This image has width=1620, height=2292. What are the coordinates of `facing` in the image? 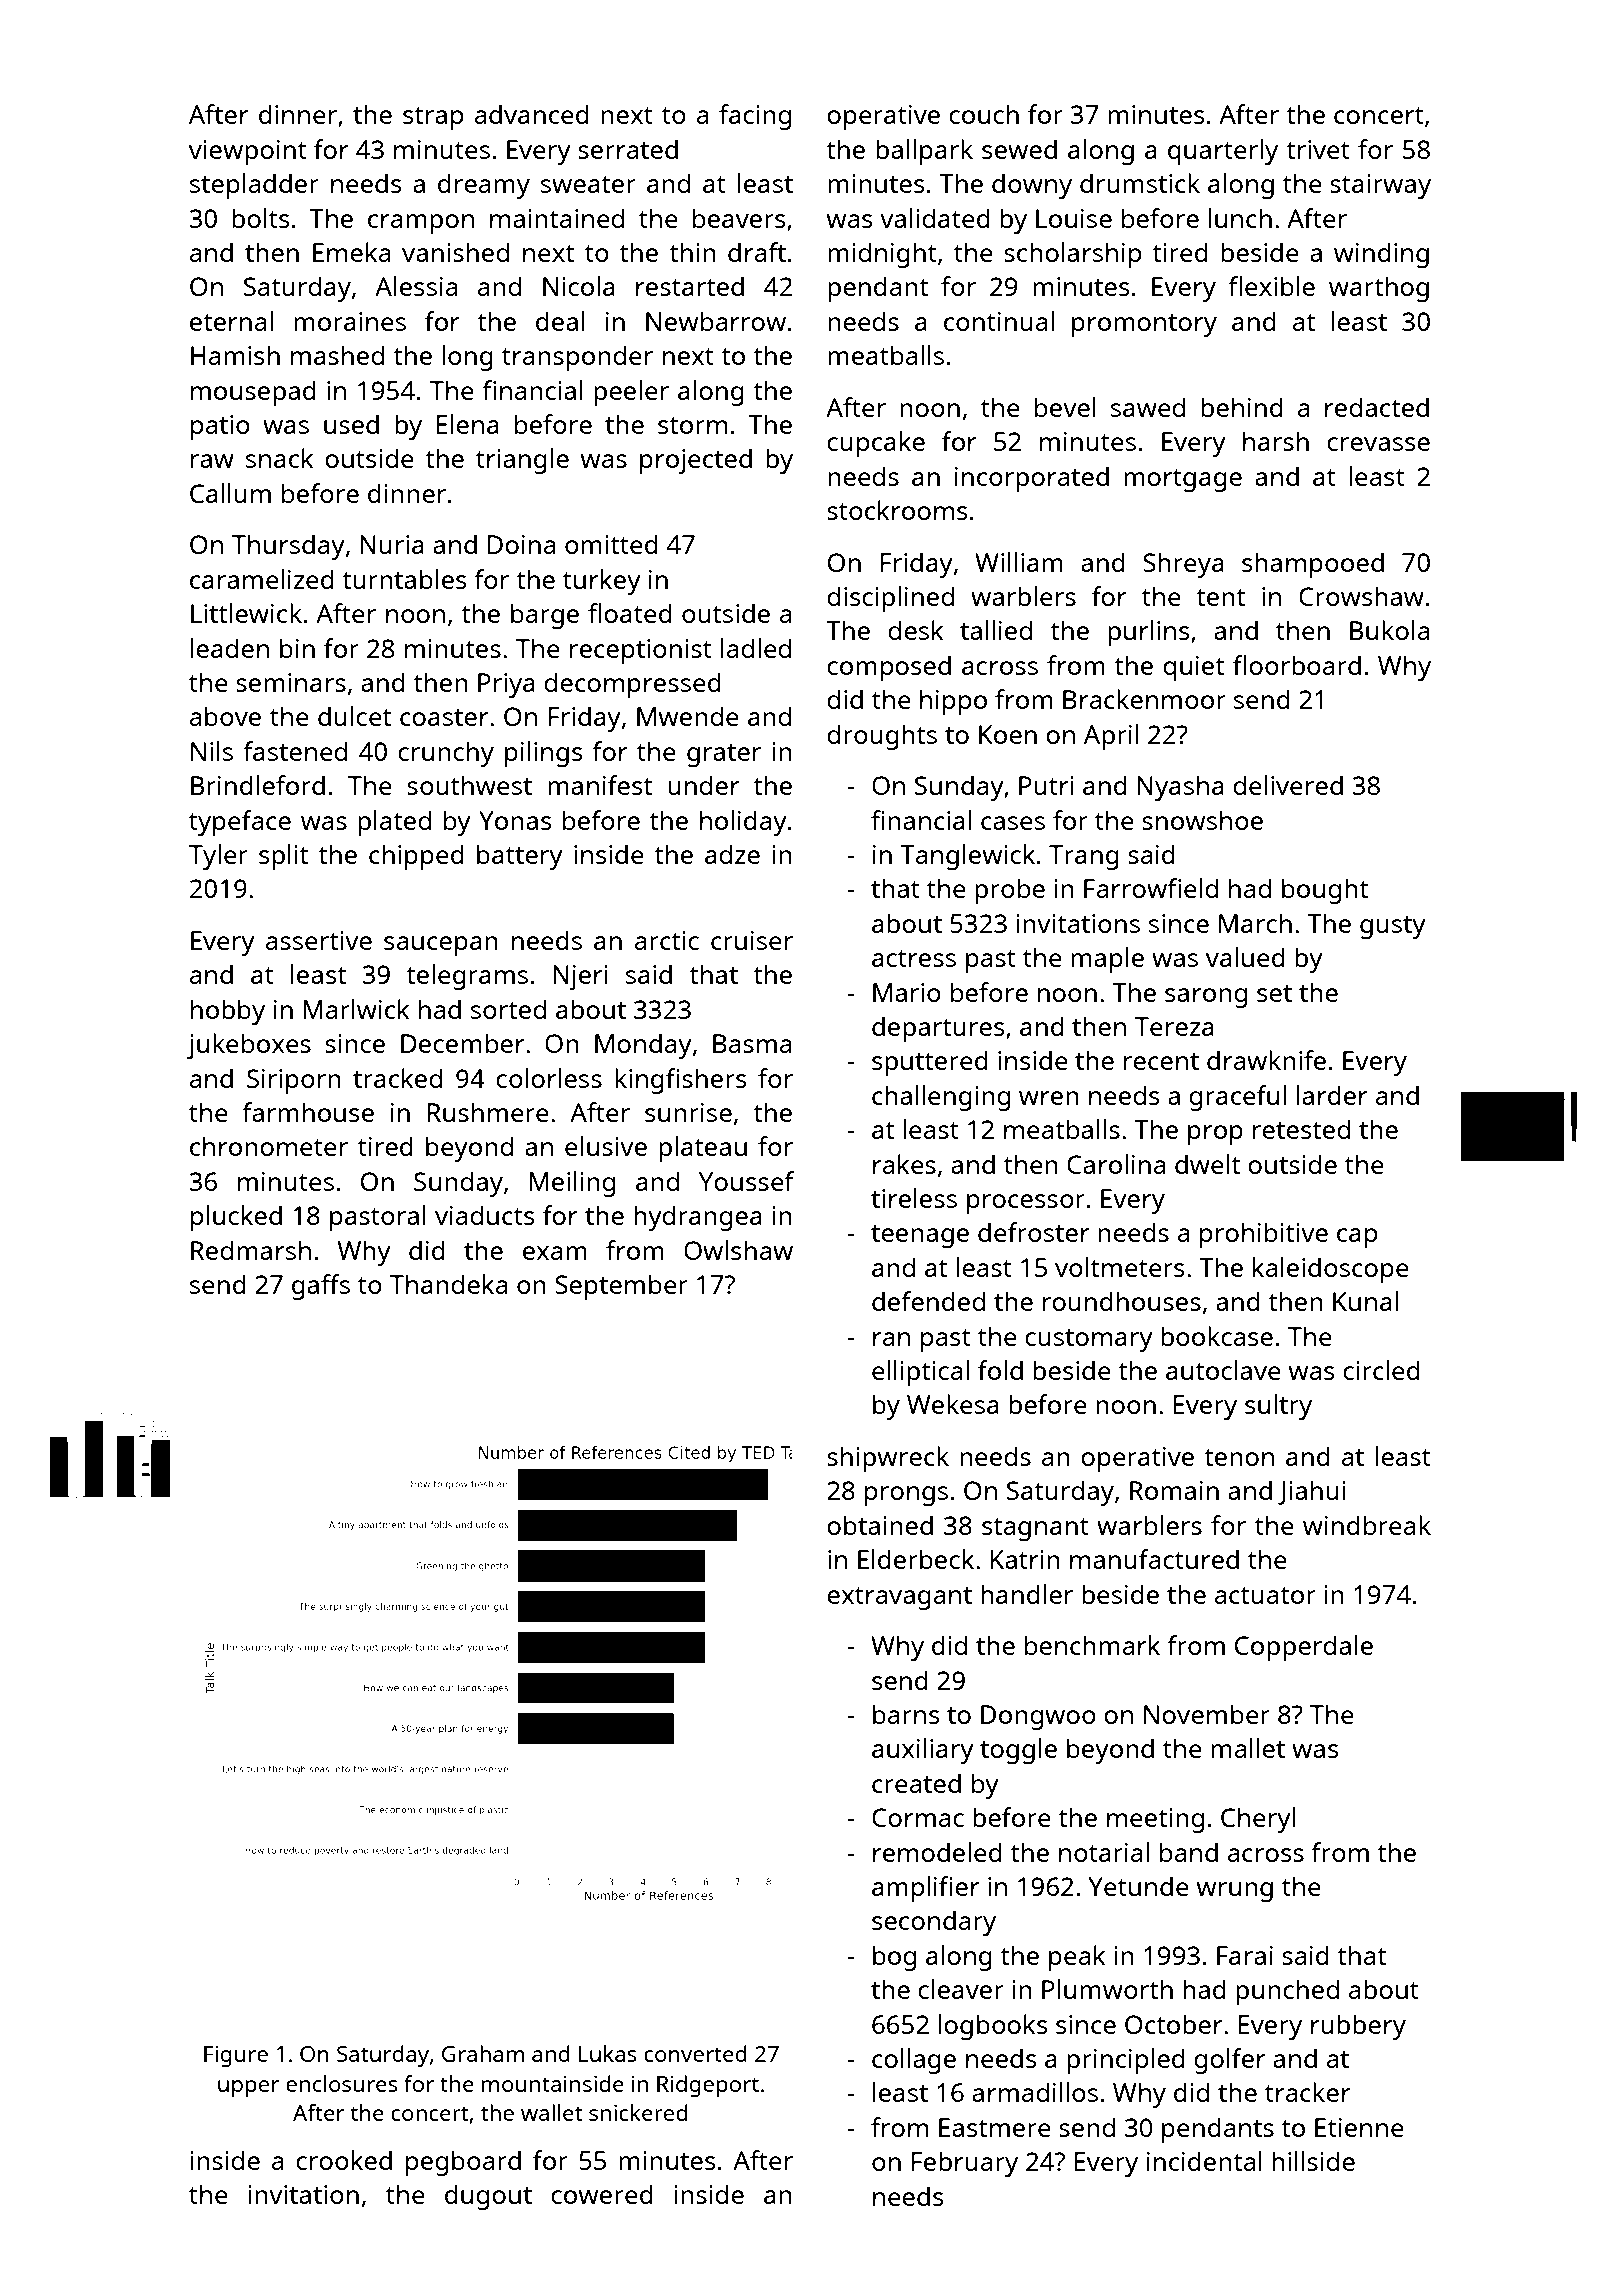 It's located at (755, 117).
